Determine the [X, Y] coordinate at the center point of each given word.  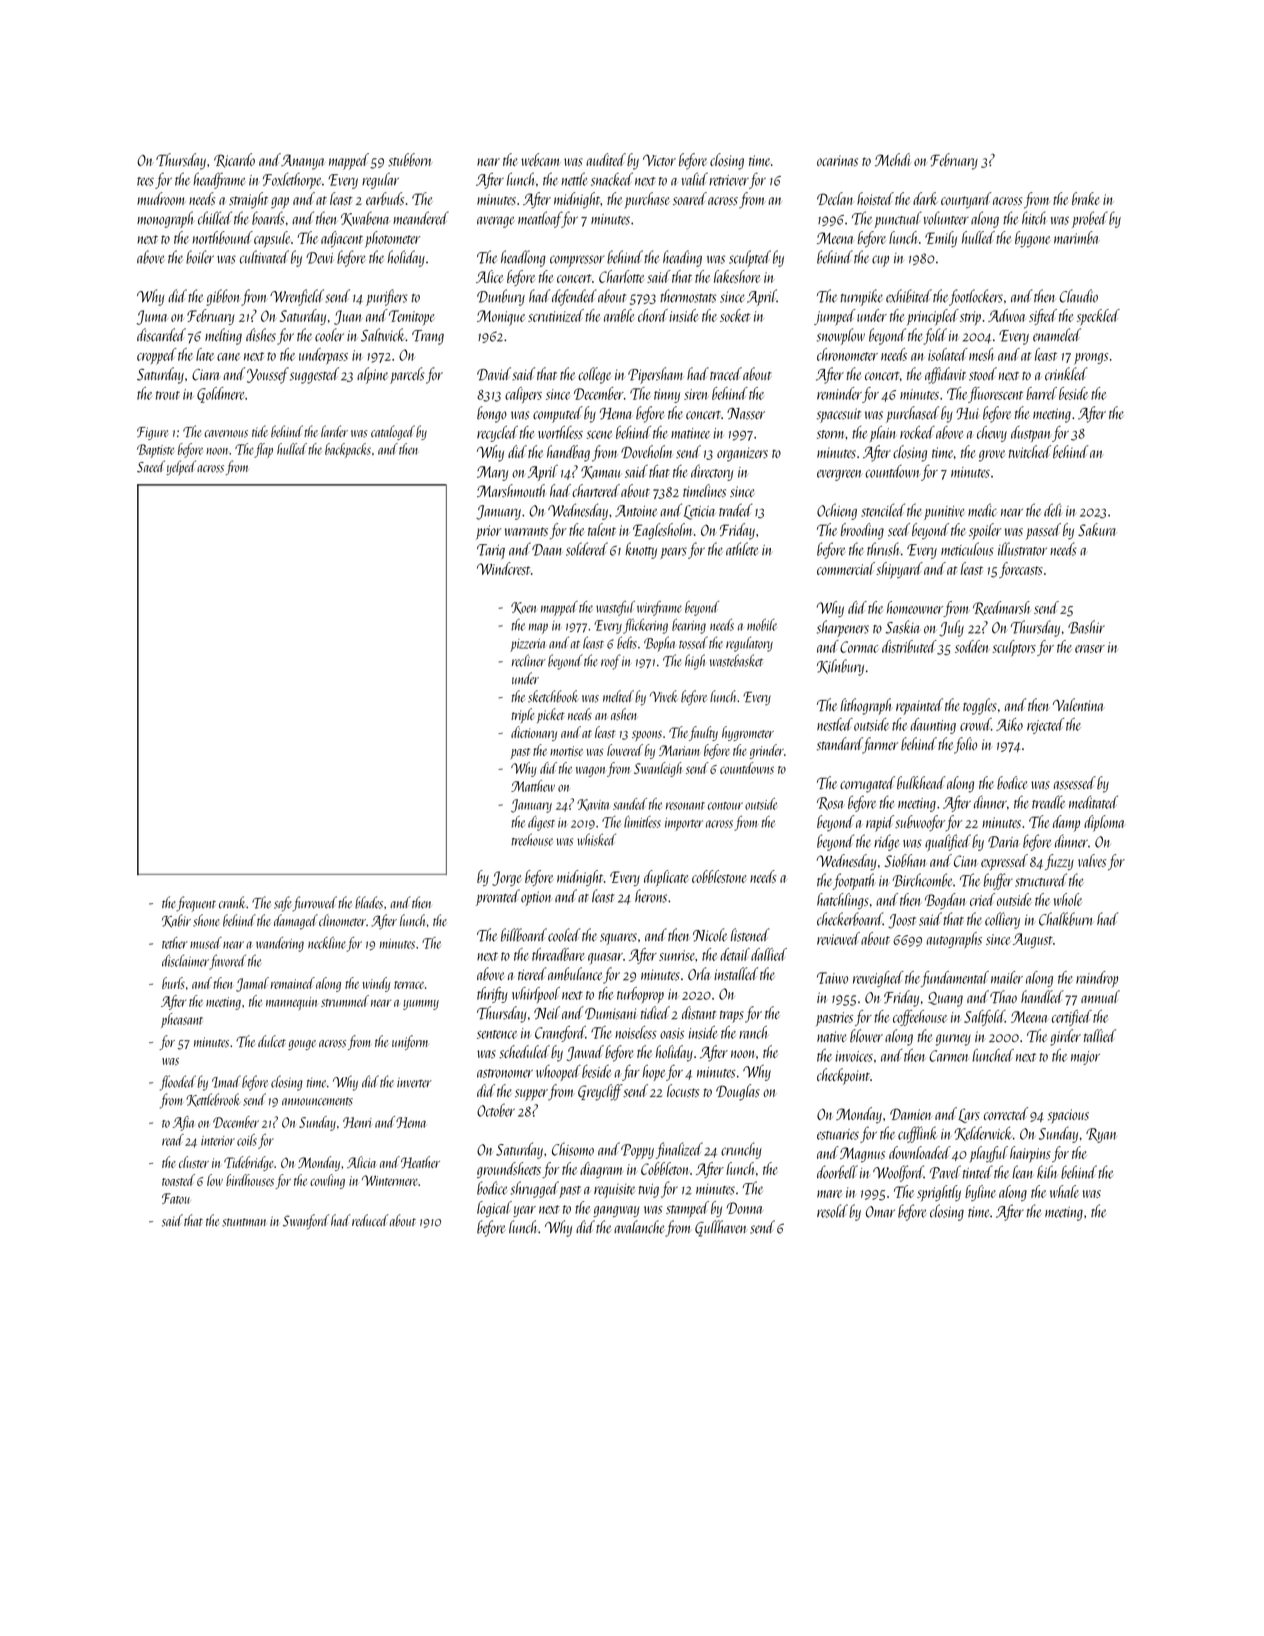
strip [970, 318]
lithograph [866, 706]
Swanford [306, 1222]
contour [725, 806]
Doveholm [647, 451]
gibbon [223, 297]
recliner [529, 660]
